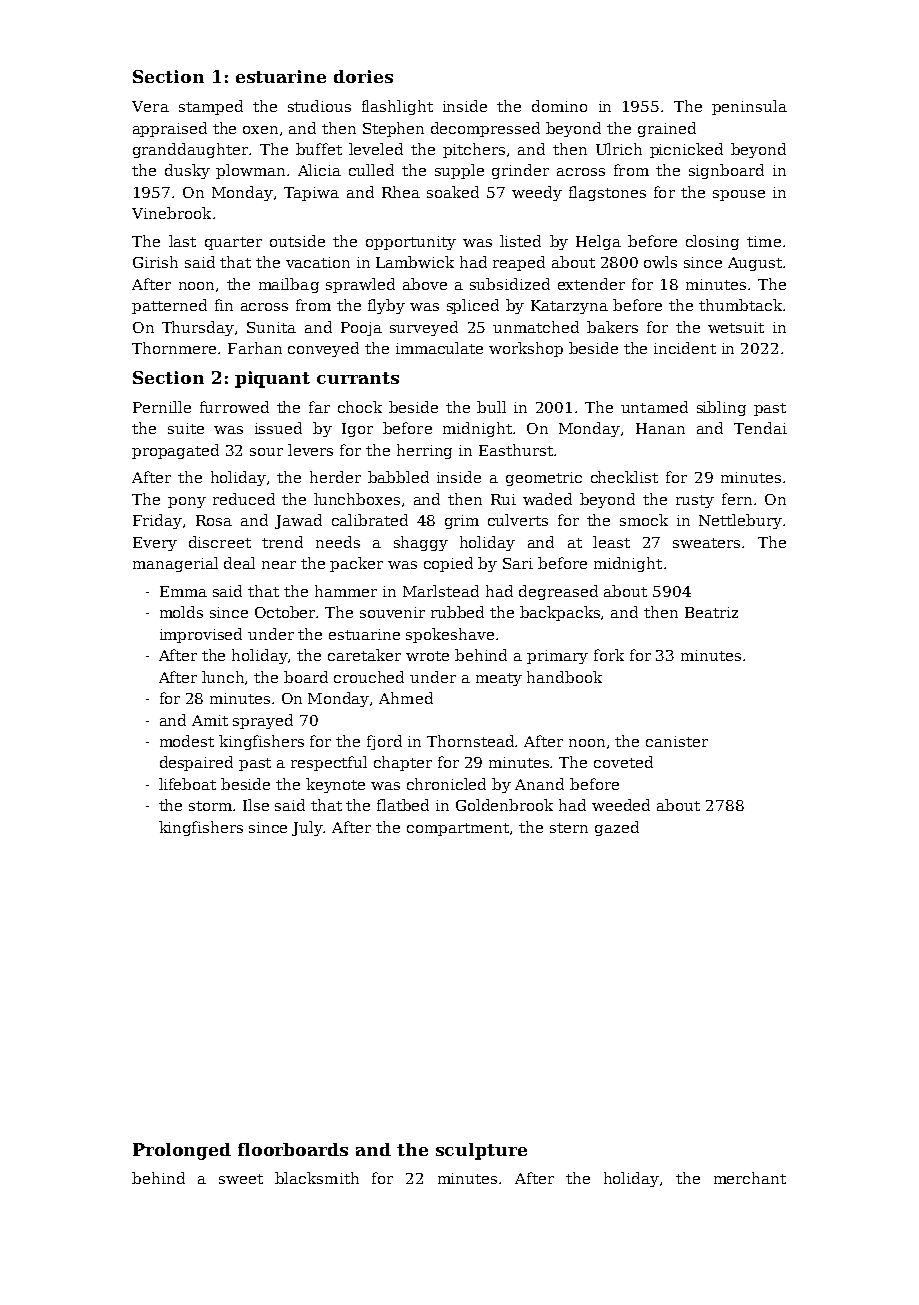  What do you see at coordinates (363, 76) in the document?
I see `dories` at bounding box center [363, 76].
